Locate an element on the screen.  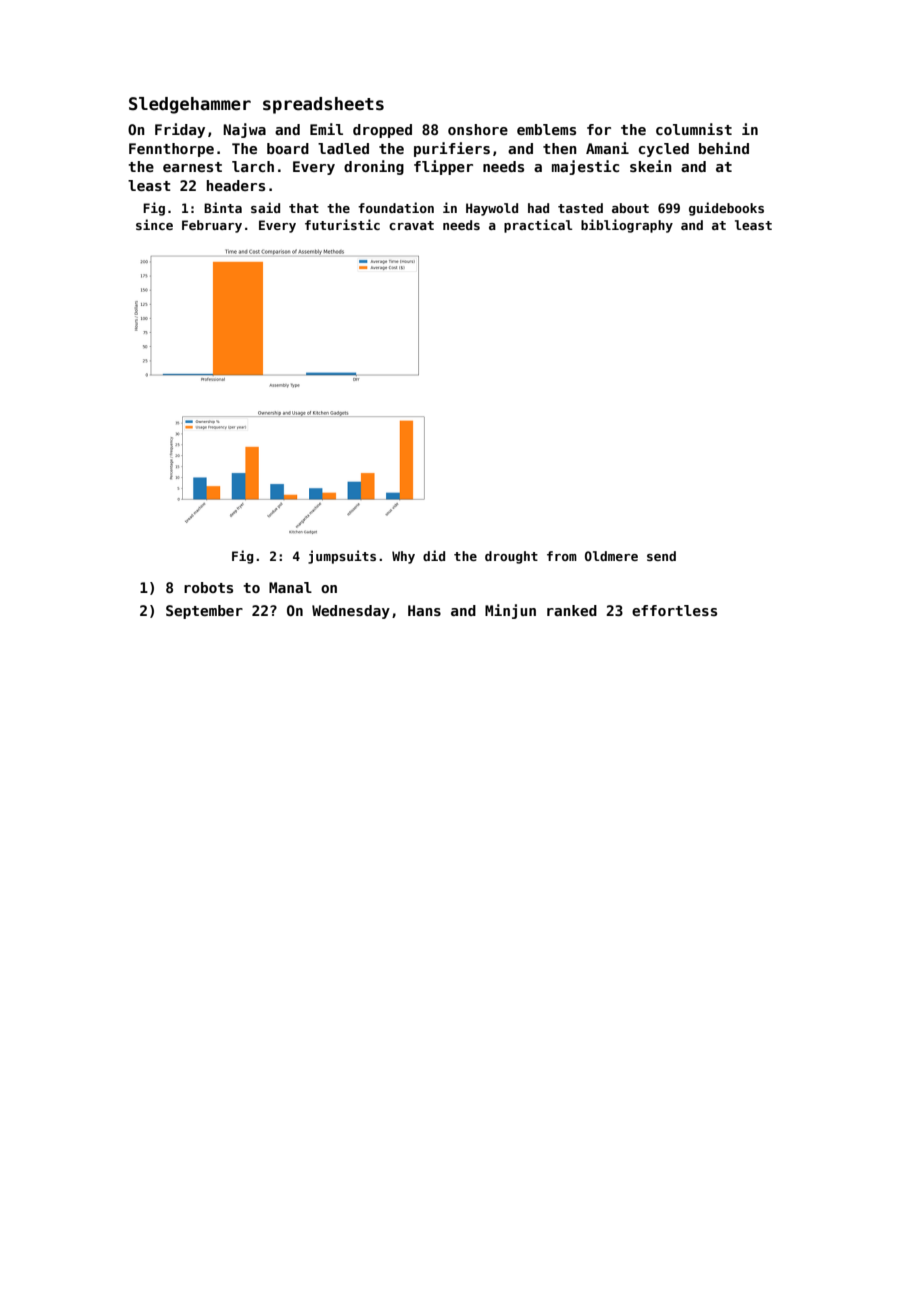
bibliography is located at coordinates (627, 226).
